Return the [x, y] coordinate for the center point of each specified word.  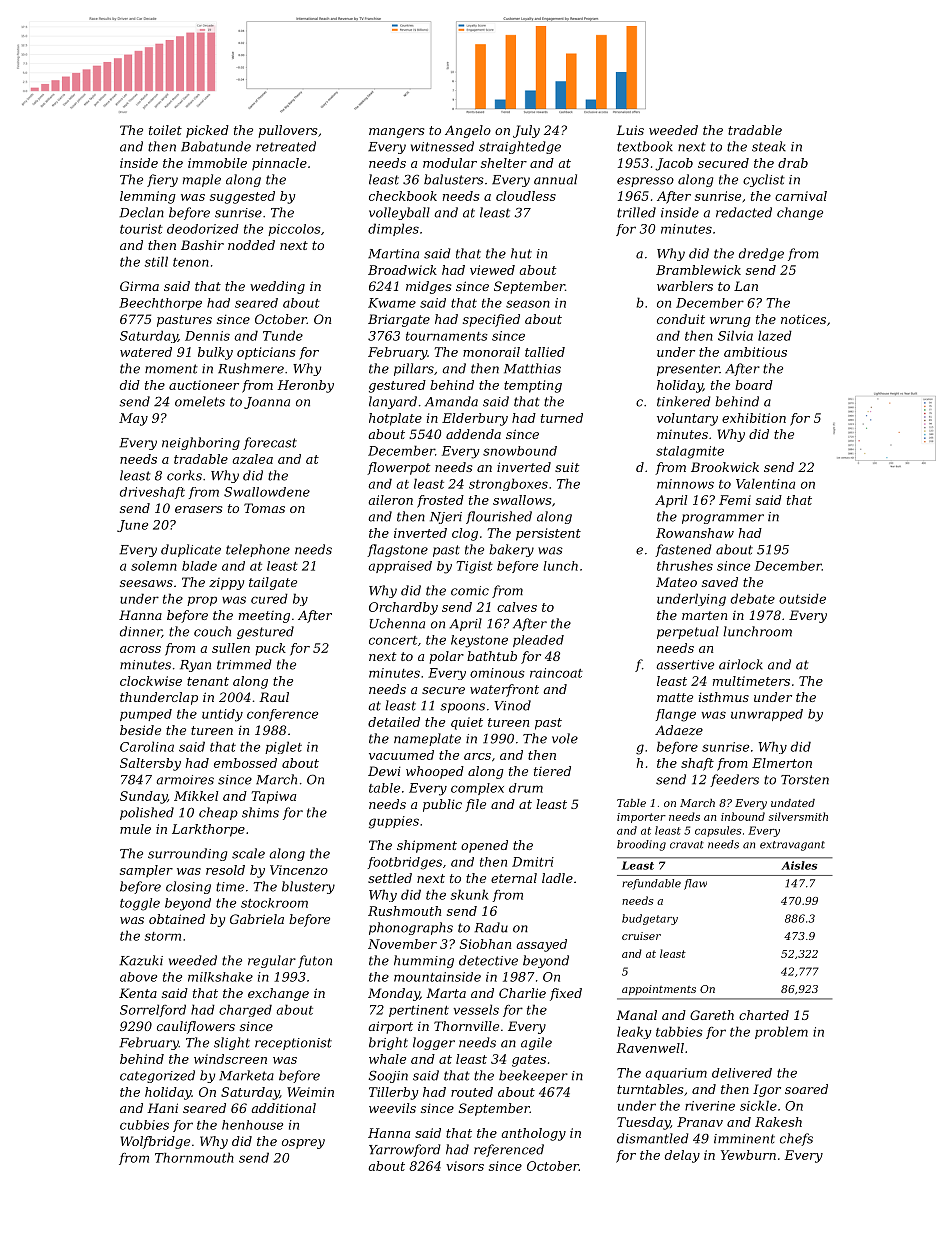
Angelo [468, 131]
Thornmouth [194, 1157]
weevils [392, 1108]
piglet [283, 747]
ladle [557, 878]
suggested [242, 197]
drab [793, 163]
